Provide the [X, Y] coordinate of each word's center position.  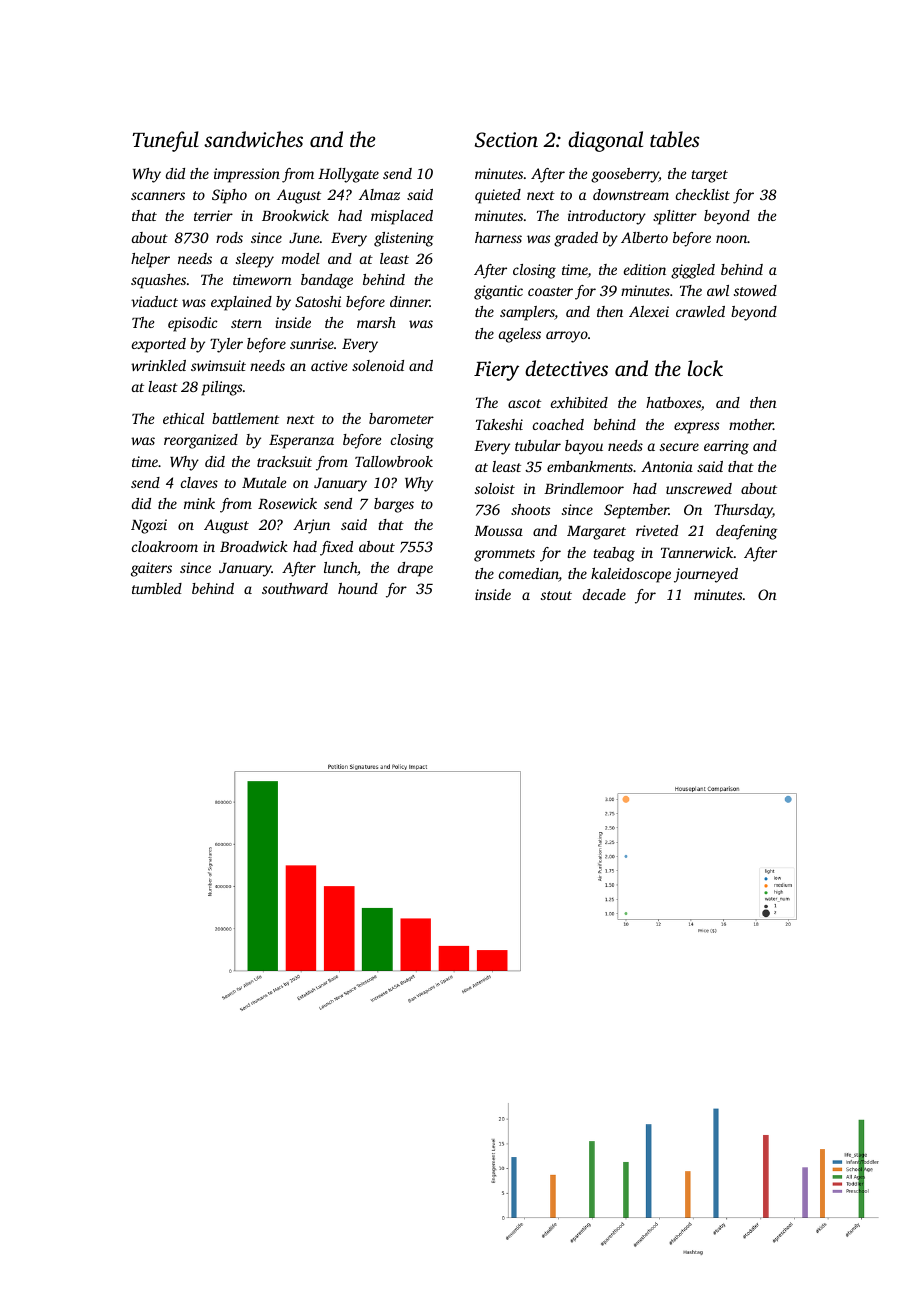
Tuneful [166, 141]
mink [199, 503]
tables [674, 139]
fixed [336, 548]
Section [506, 140]
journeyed [706, 575]
